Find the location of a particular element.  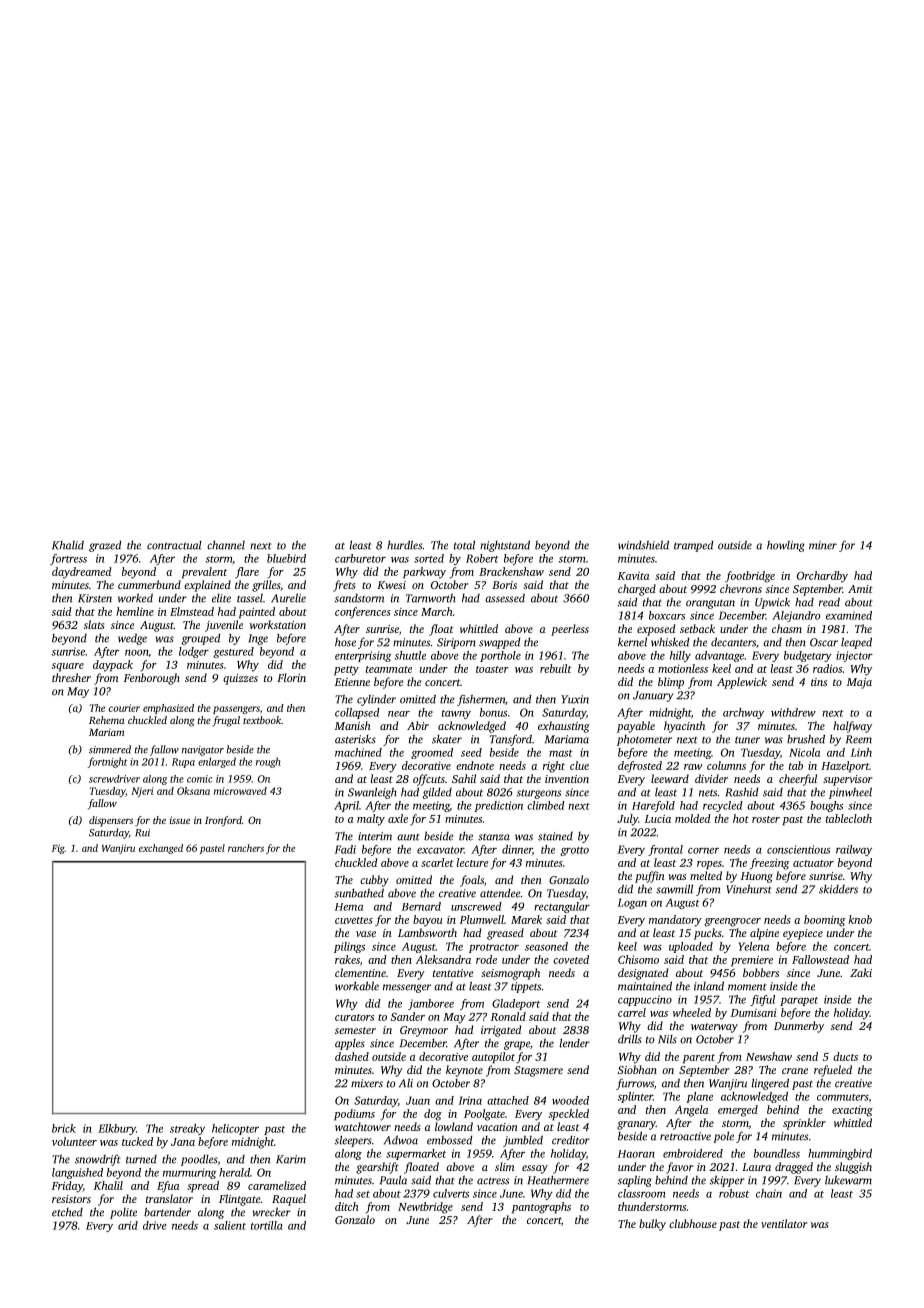

Newtbridge is located at coordinates (425, 1208).
